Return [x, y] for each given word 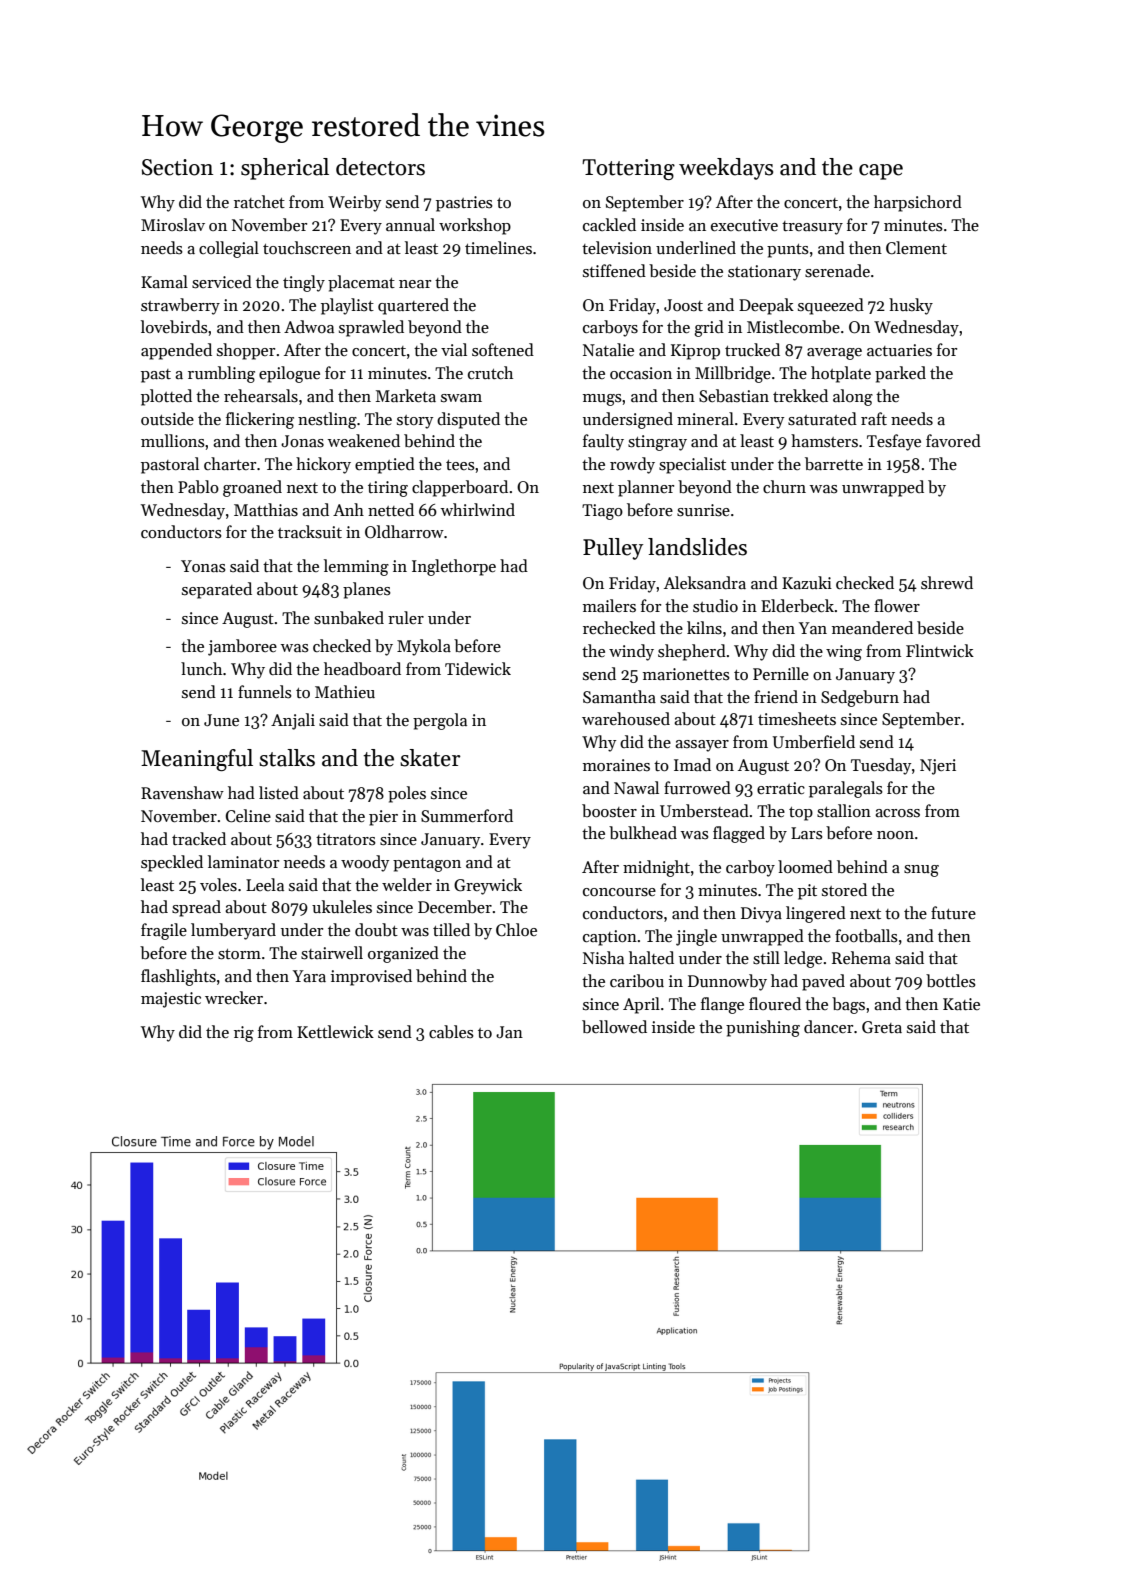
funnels [265, 691]
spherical [285, 169]
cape [881, 172]
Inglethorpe [454, 567]
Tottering [628, 169]
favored [953, 440]
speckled [172, 863]
